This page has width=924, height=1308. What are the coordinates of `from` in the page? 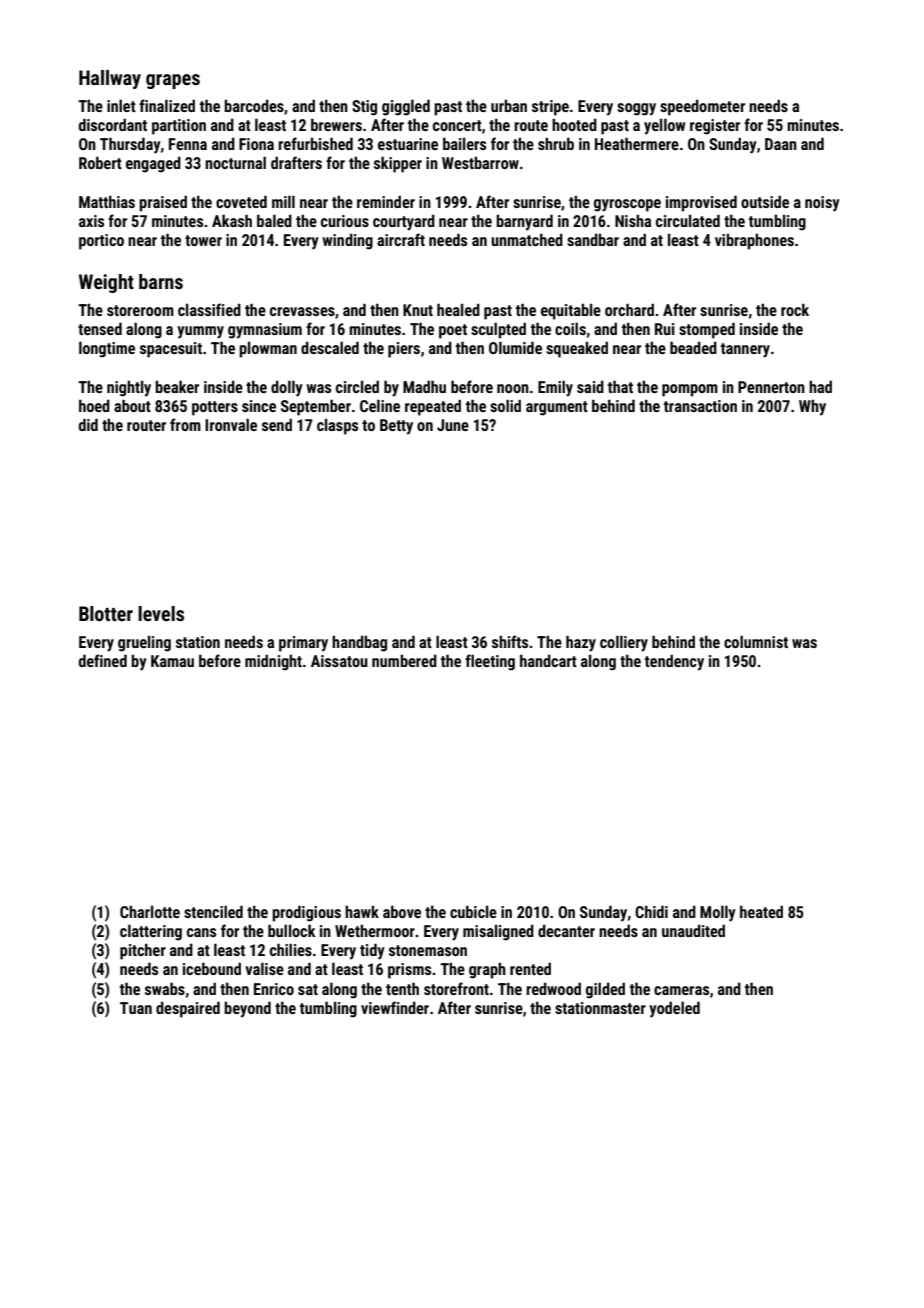 It's located at (185, 424).
